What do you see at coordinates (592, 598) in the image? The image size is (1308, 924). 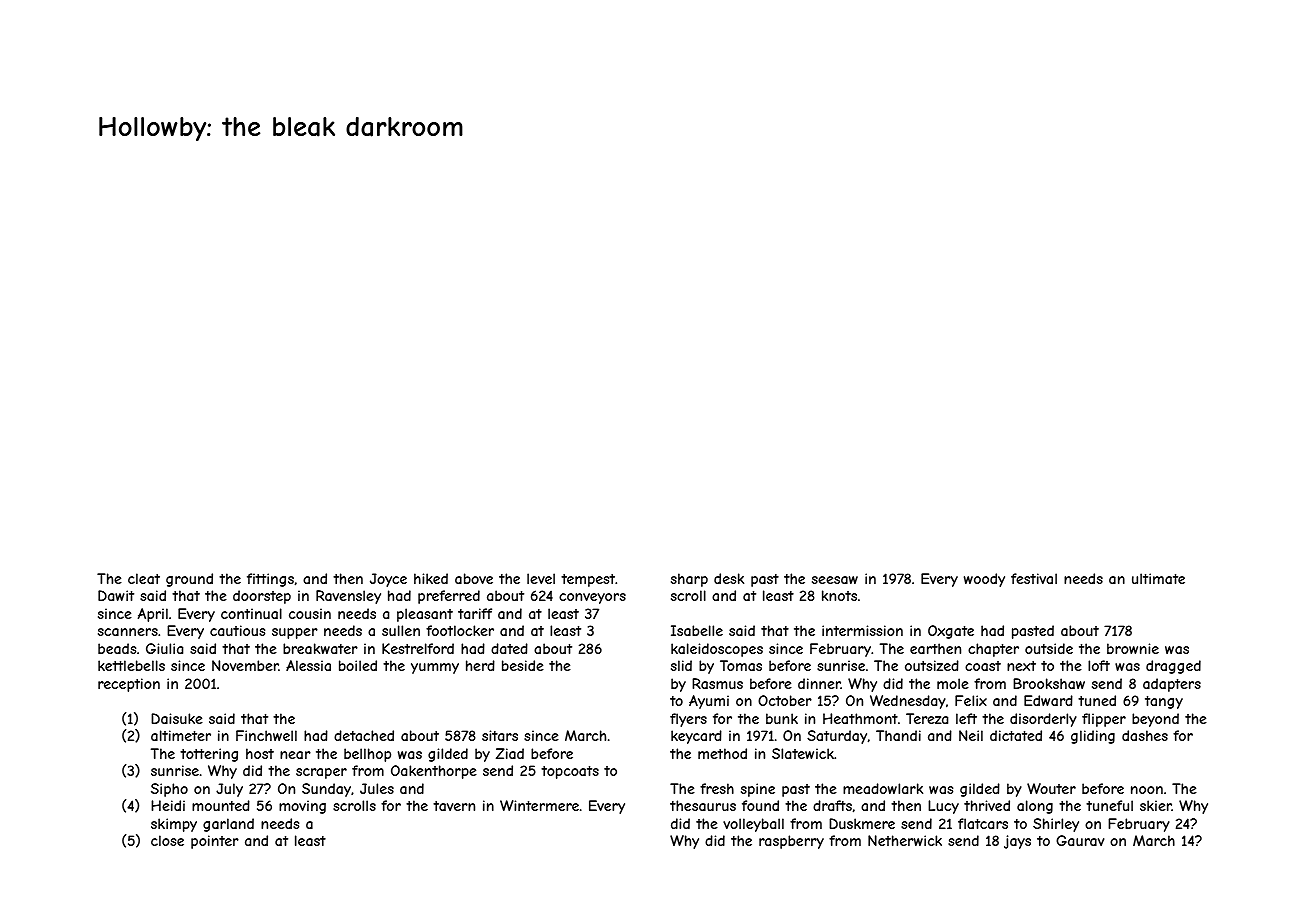 I see `conveyors` at bounding box center [592, 598].
